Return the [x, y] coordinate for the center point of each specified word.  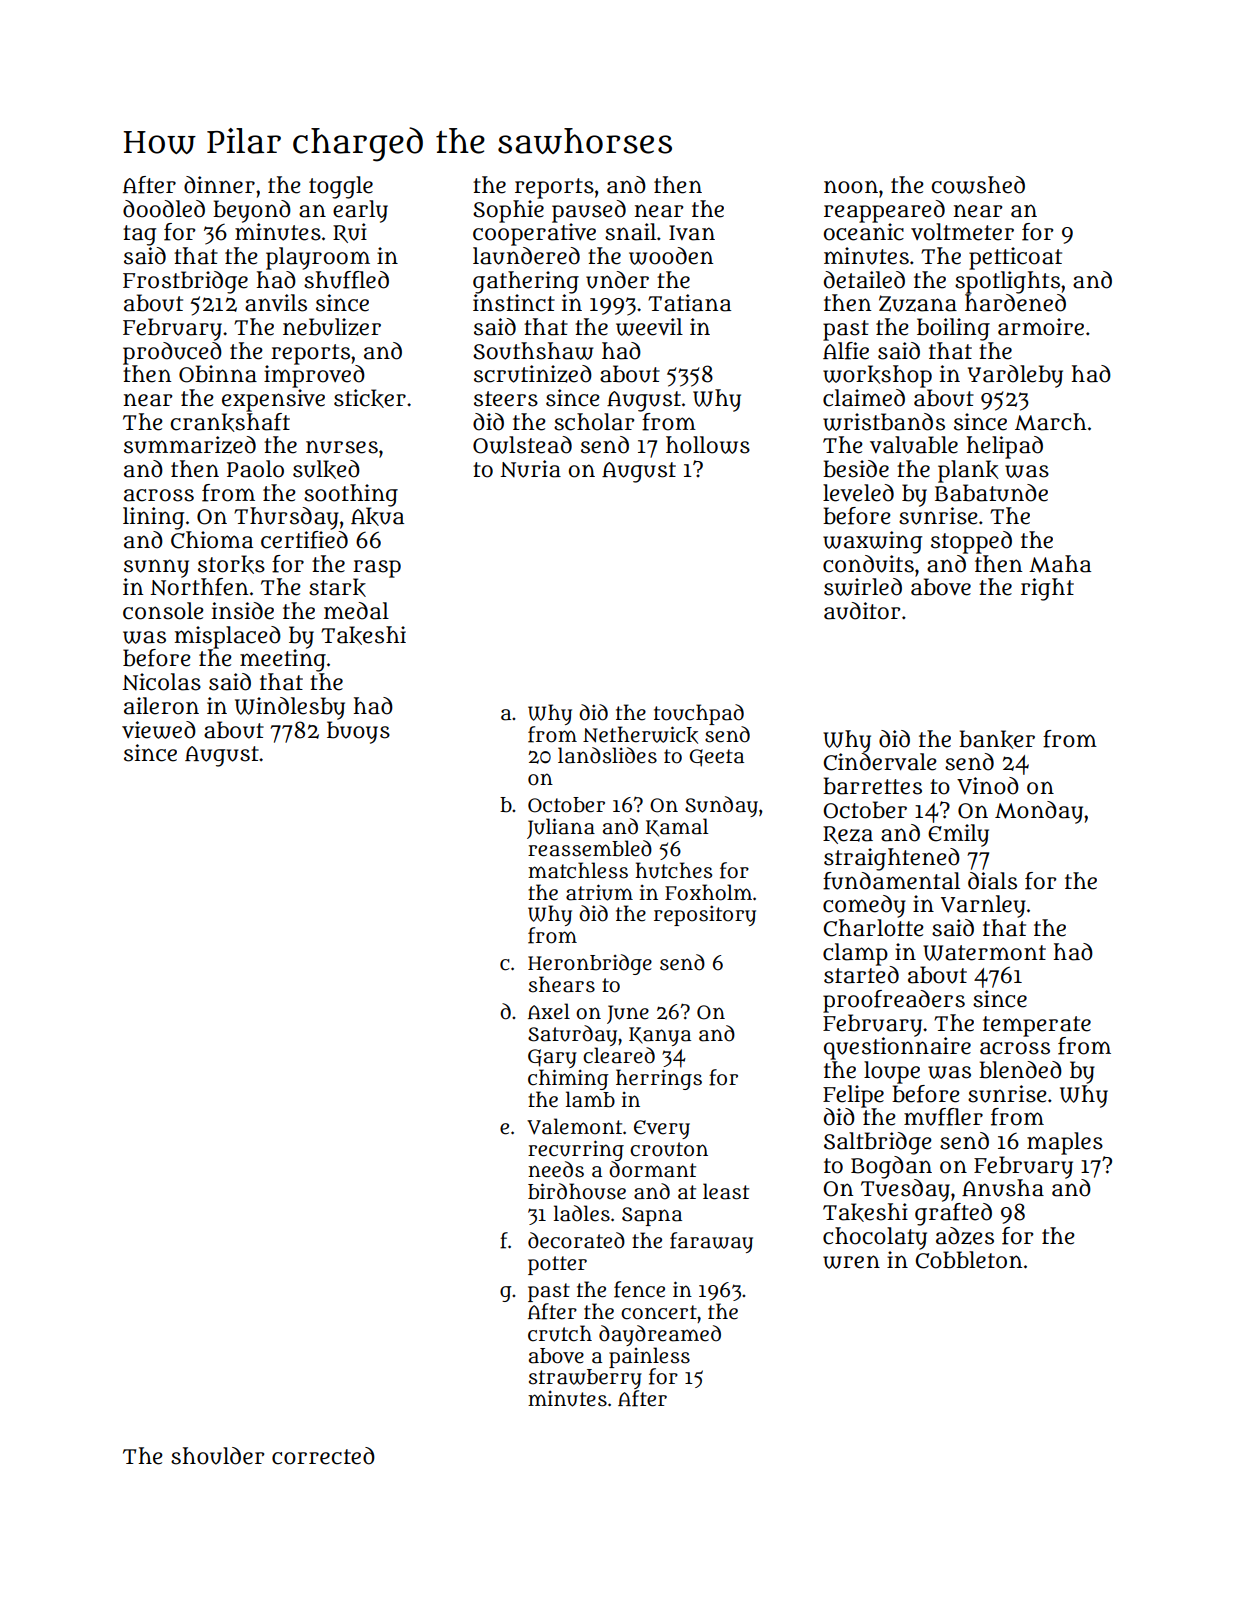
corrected [323, 1456]
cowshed [978, 185]
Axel [549, 1011]
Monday [1039, 812]
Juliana [561, 828]
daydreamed [660, 1335]
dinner [219, 185]
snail [630, 232]
